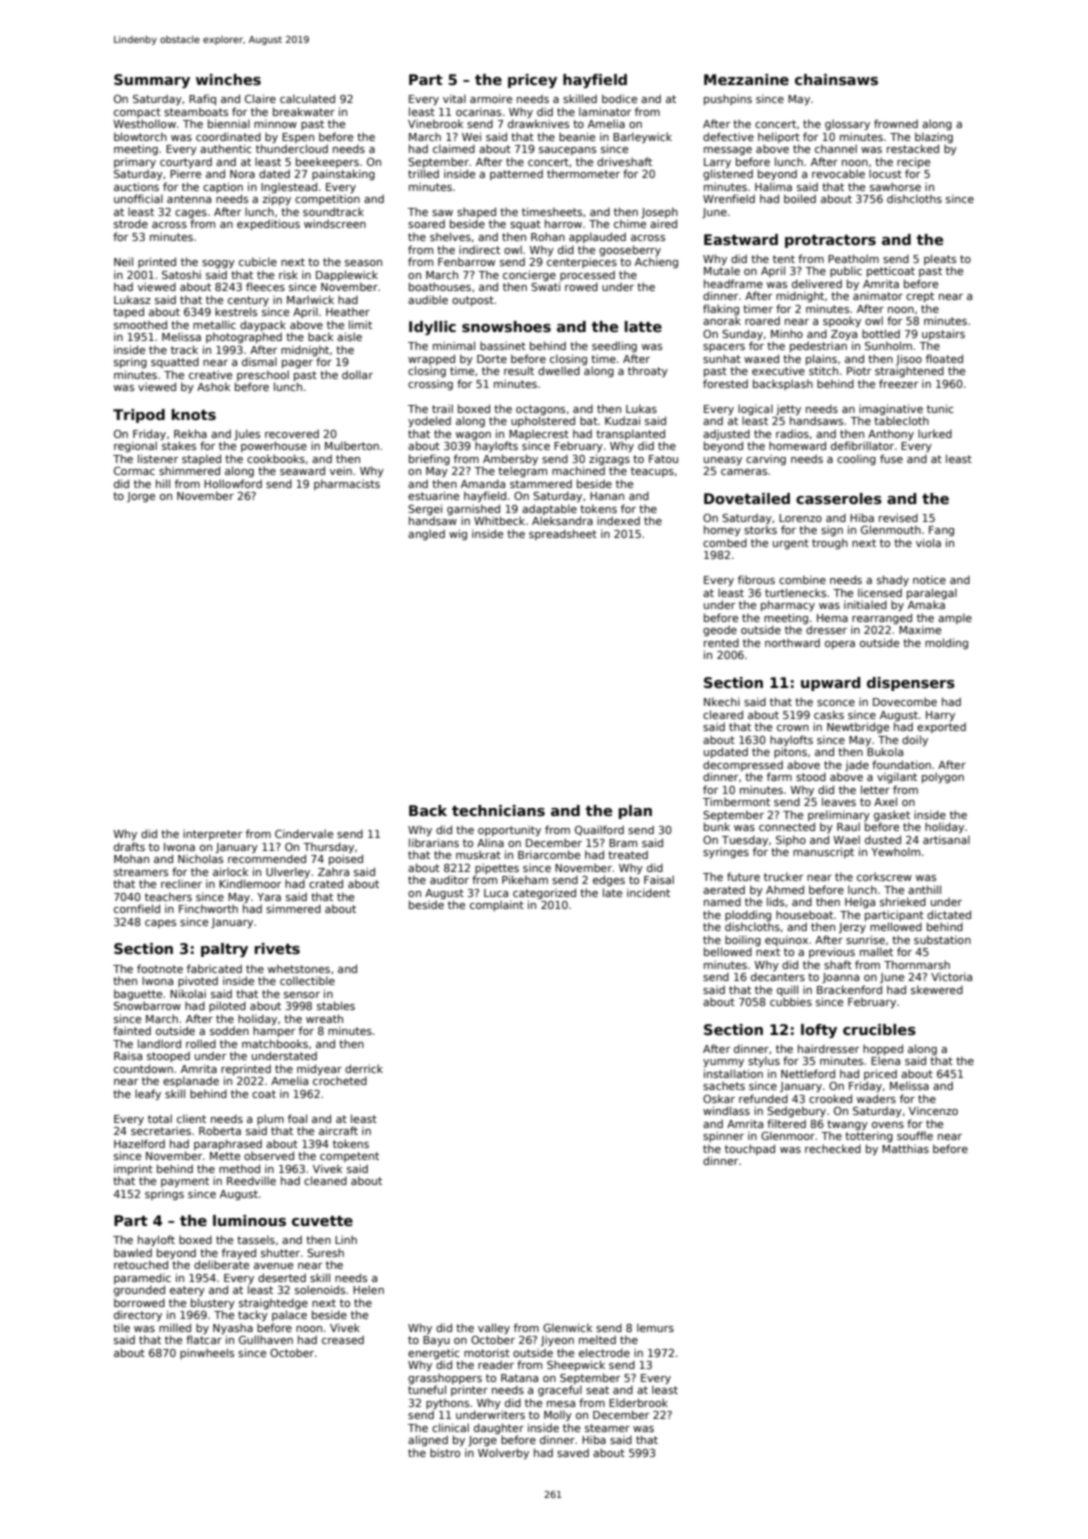  I want to click on bistro, so click(445, 1452).
